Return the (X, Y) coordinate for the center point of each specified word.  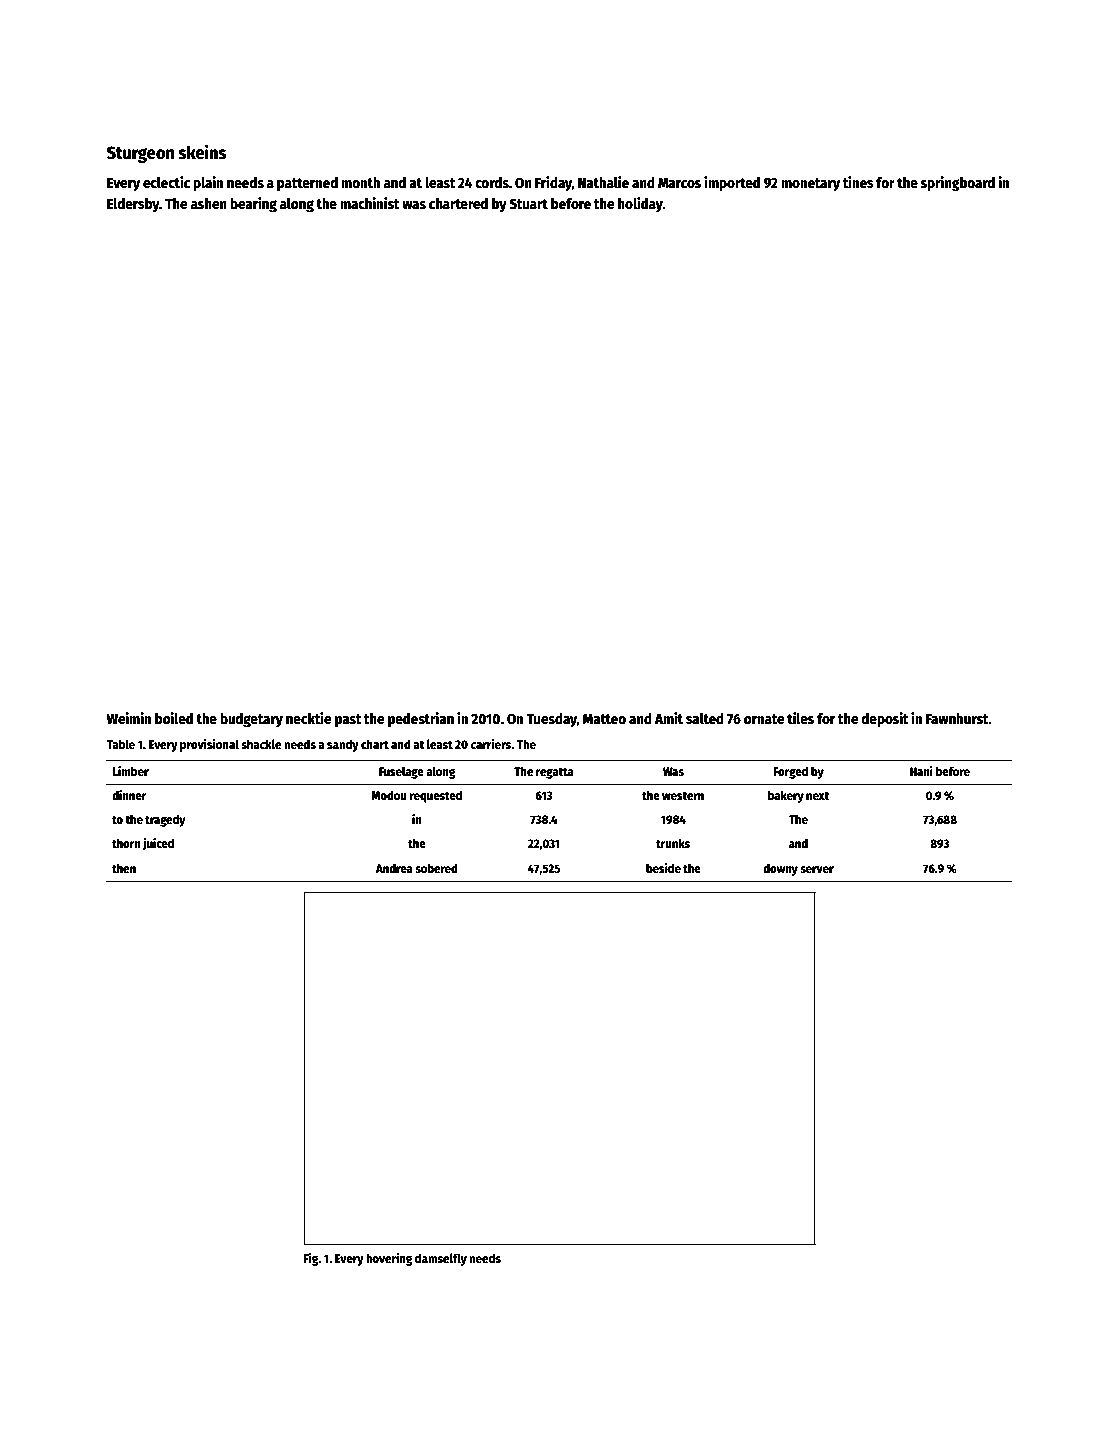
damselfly (441, 1259)
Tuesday (551, 720)
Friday (553, 183)
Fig (311, 1259)
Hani (921, 771)
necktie (309, 718)
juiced (158, 844)
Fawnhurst (957, 718)
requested (436, 796)
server (817, 869)
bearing (253, 204)
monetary (810, 184)
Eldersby (133, 205)
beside (663, 868)
